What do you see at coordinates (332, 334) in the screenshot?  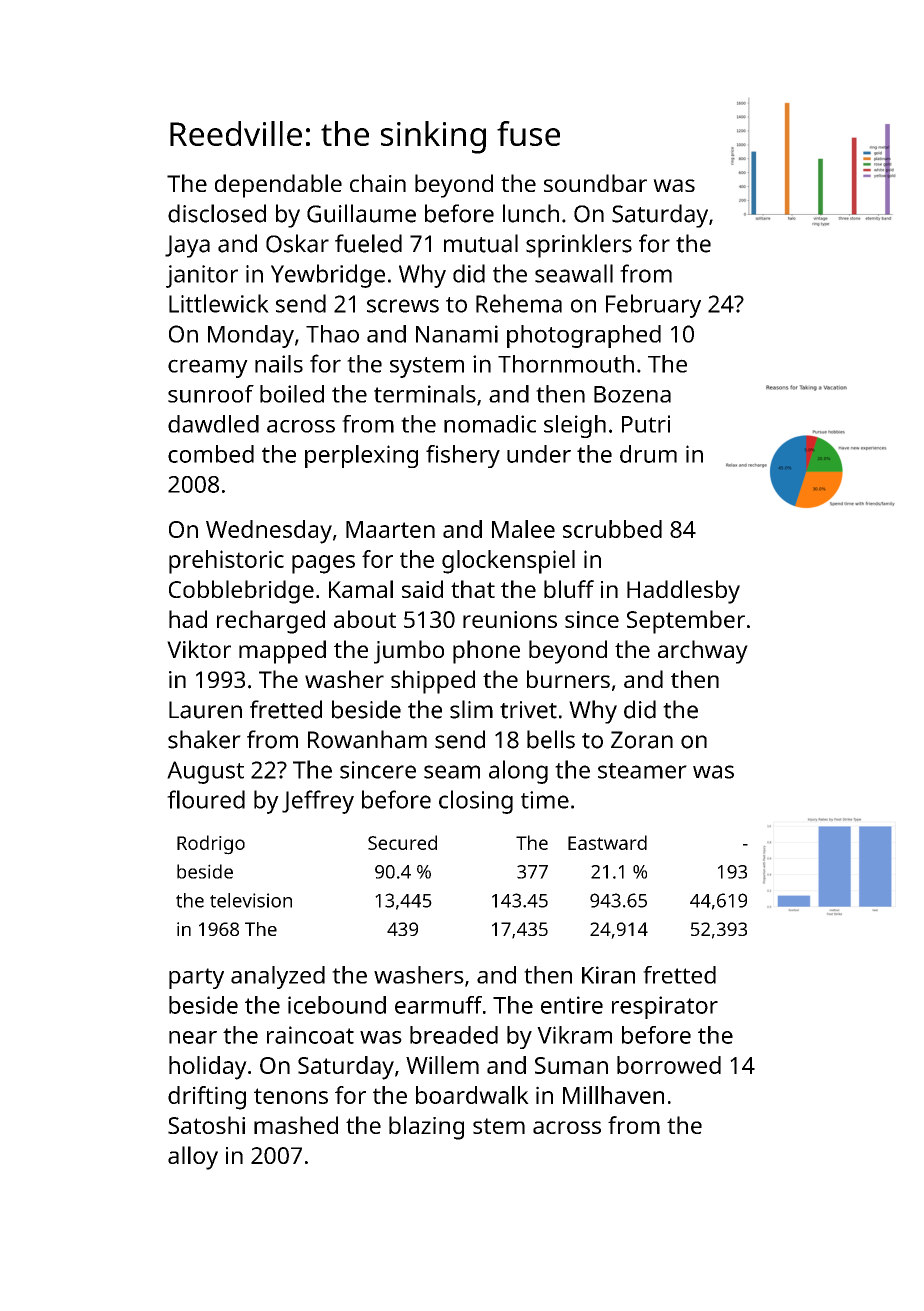 I see `Thao` at bounding box center [332, 334].
